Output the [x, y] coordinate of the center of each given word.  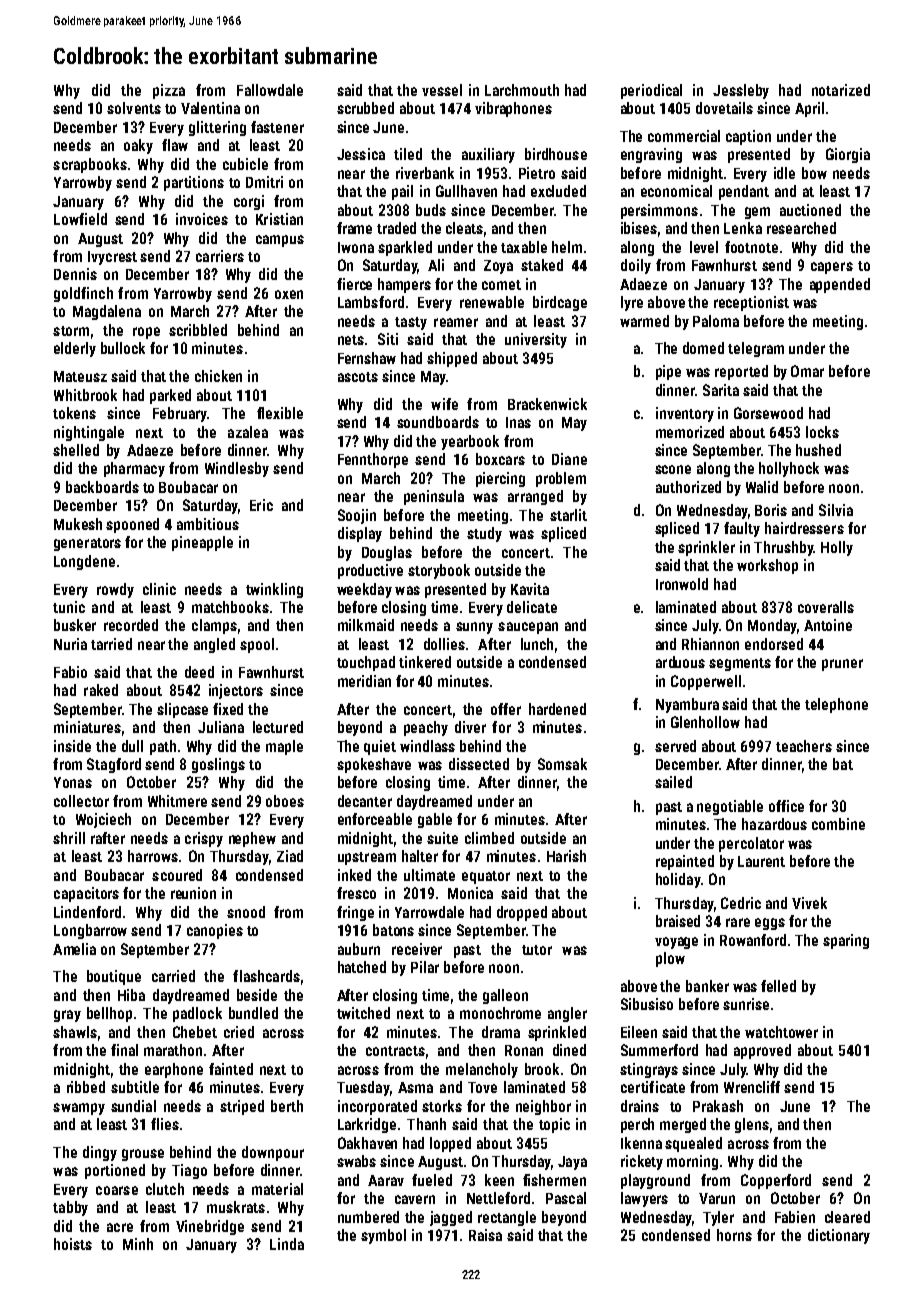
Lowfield [80, 219]
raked [101, 690]
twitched [363, 1013]
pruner [842, 665]
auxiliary [488, 155]
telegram [756, 349]
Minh [138, 1244]
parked [170, 396]
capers [832, 268]
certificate [653, 1087]
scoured [177, 875]
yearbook [470, 442]
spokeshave [374, 765]
